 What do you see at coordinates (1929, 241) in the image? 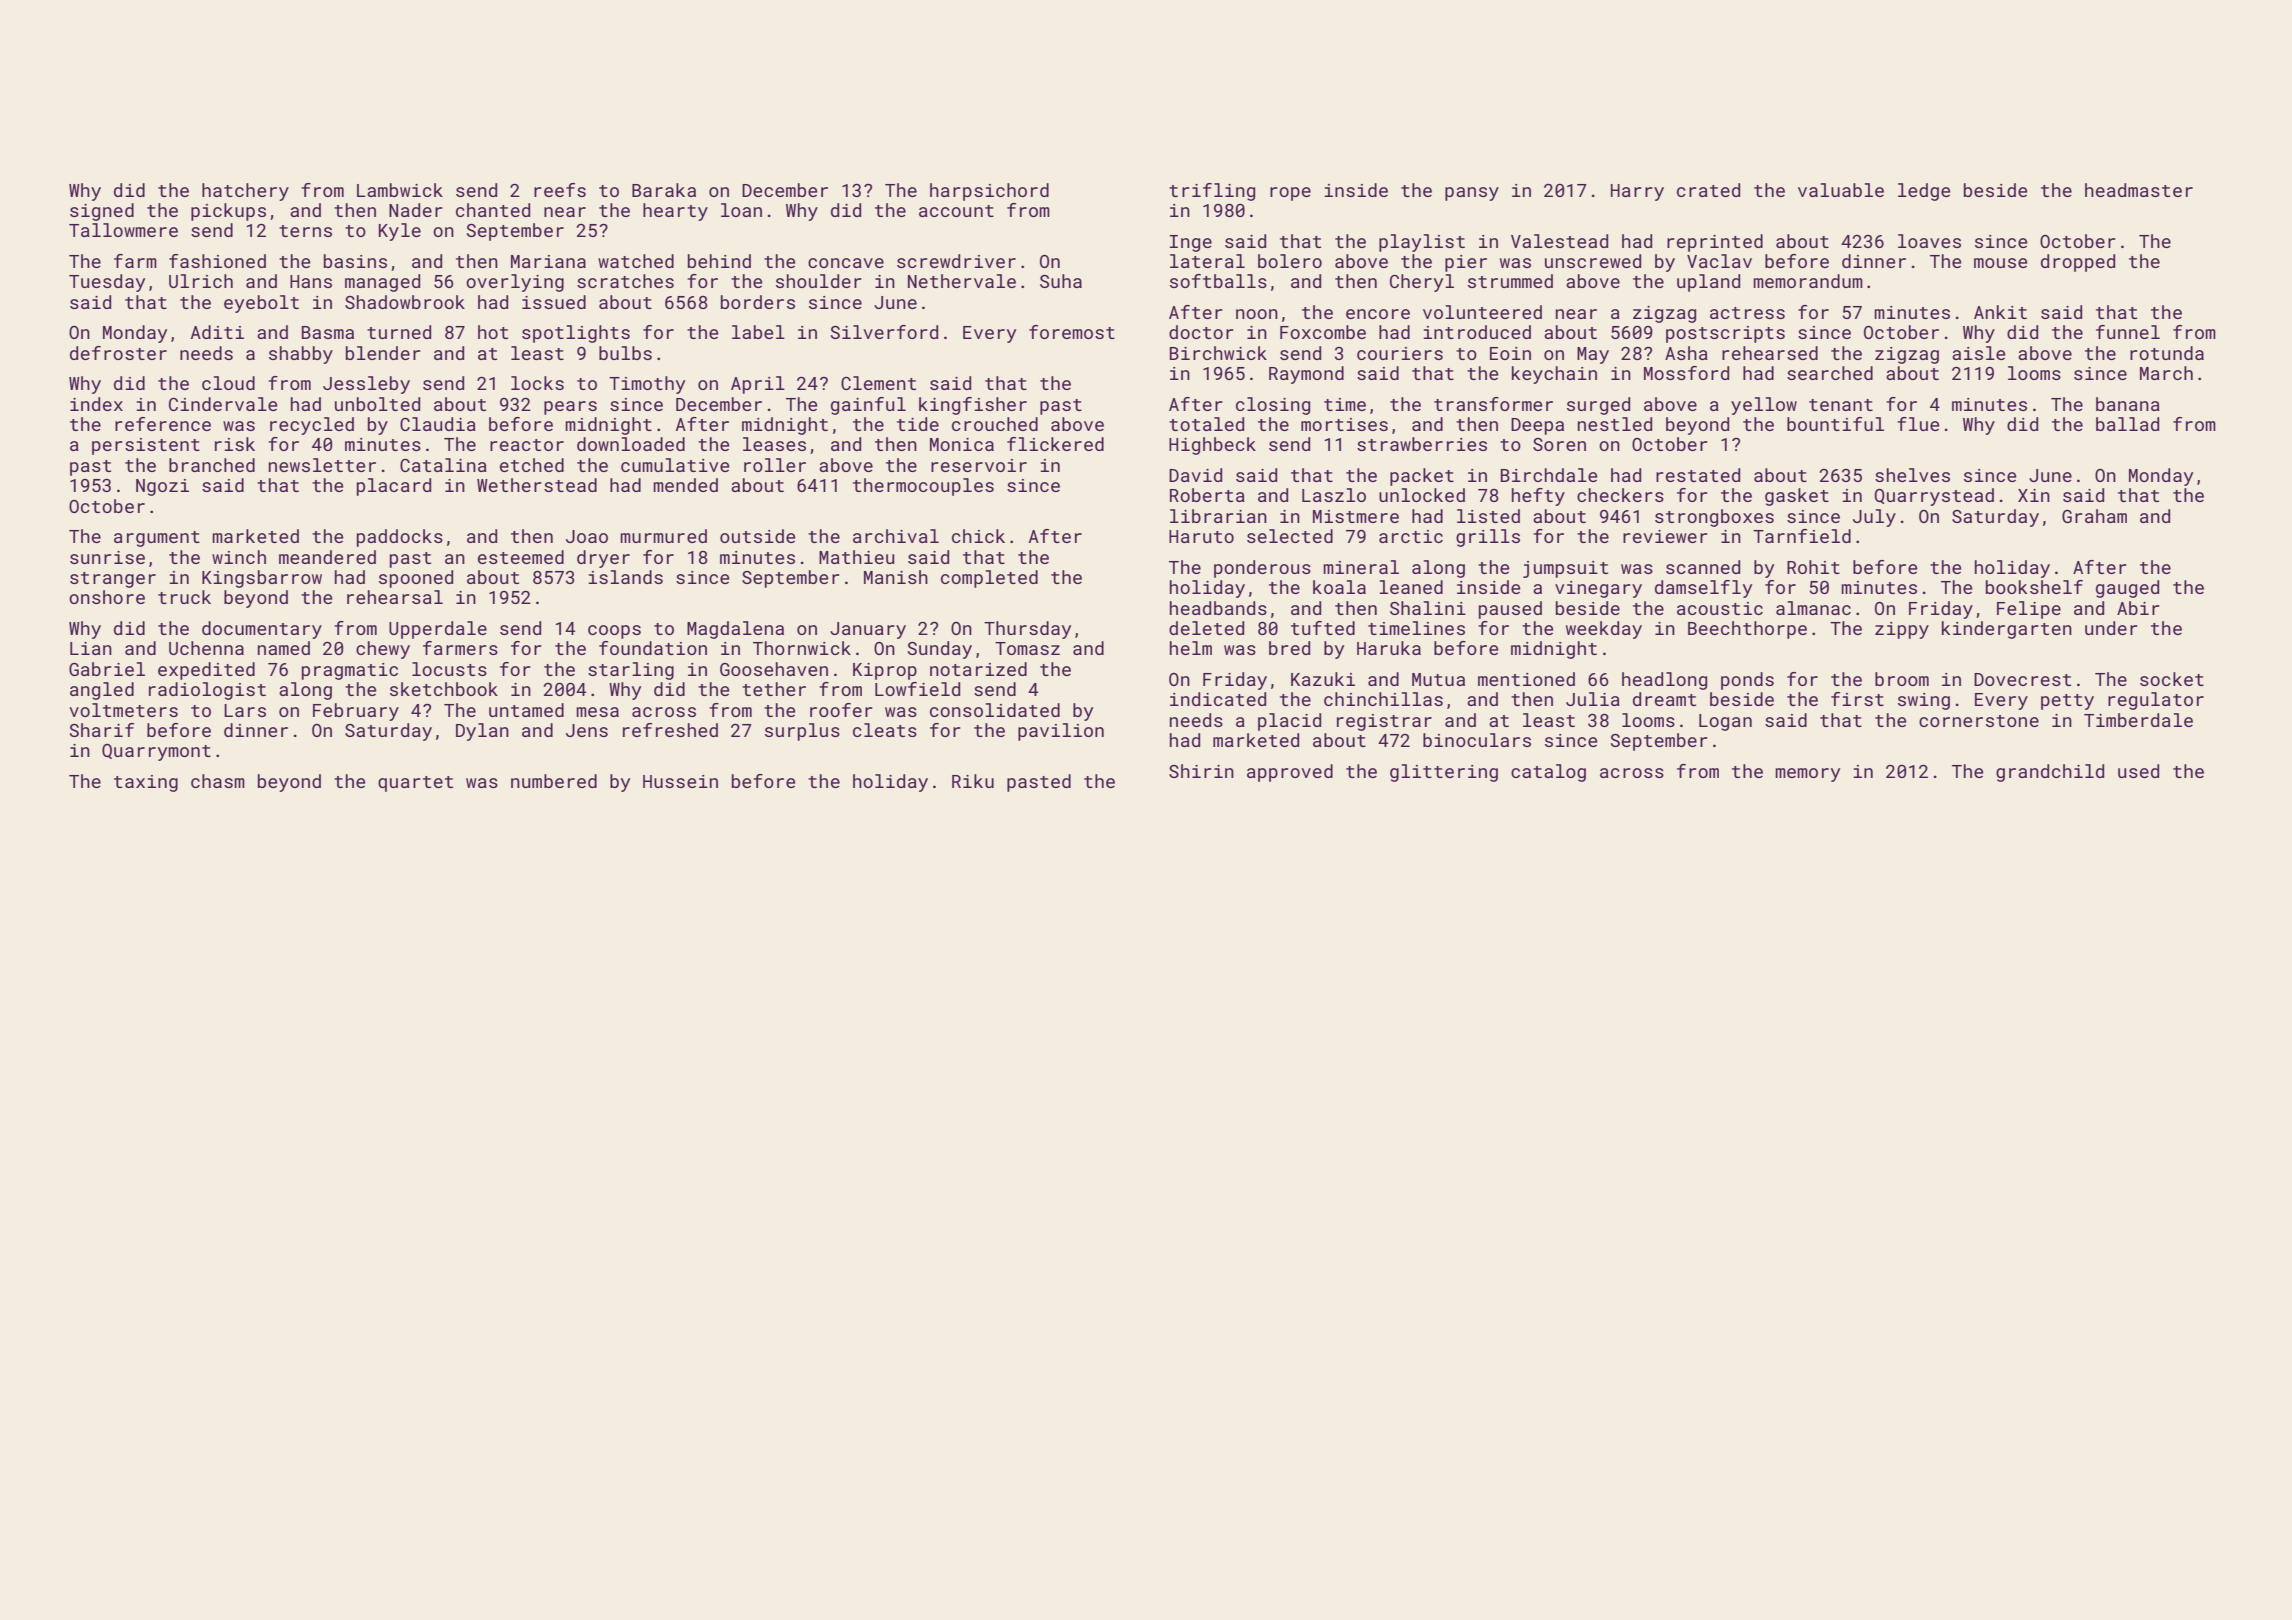
I see `loaves` at bounding box center [1929, 241].
